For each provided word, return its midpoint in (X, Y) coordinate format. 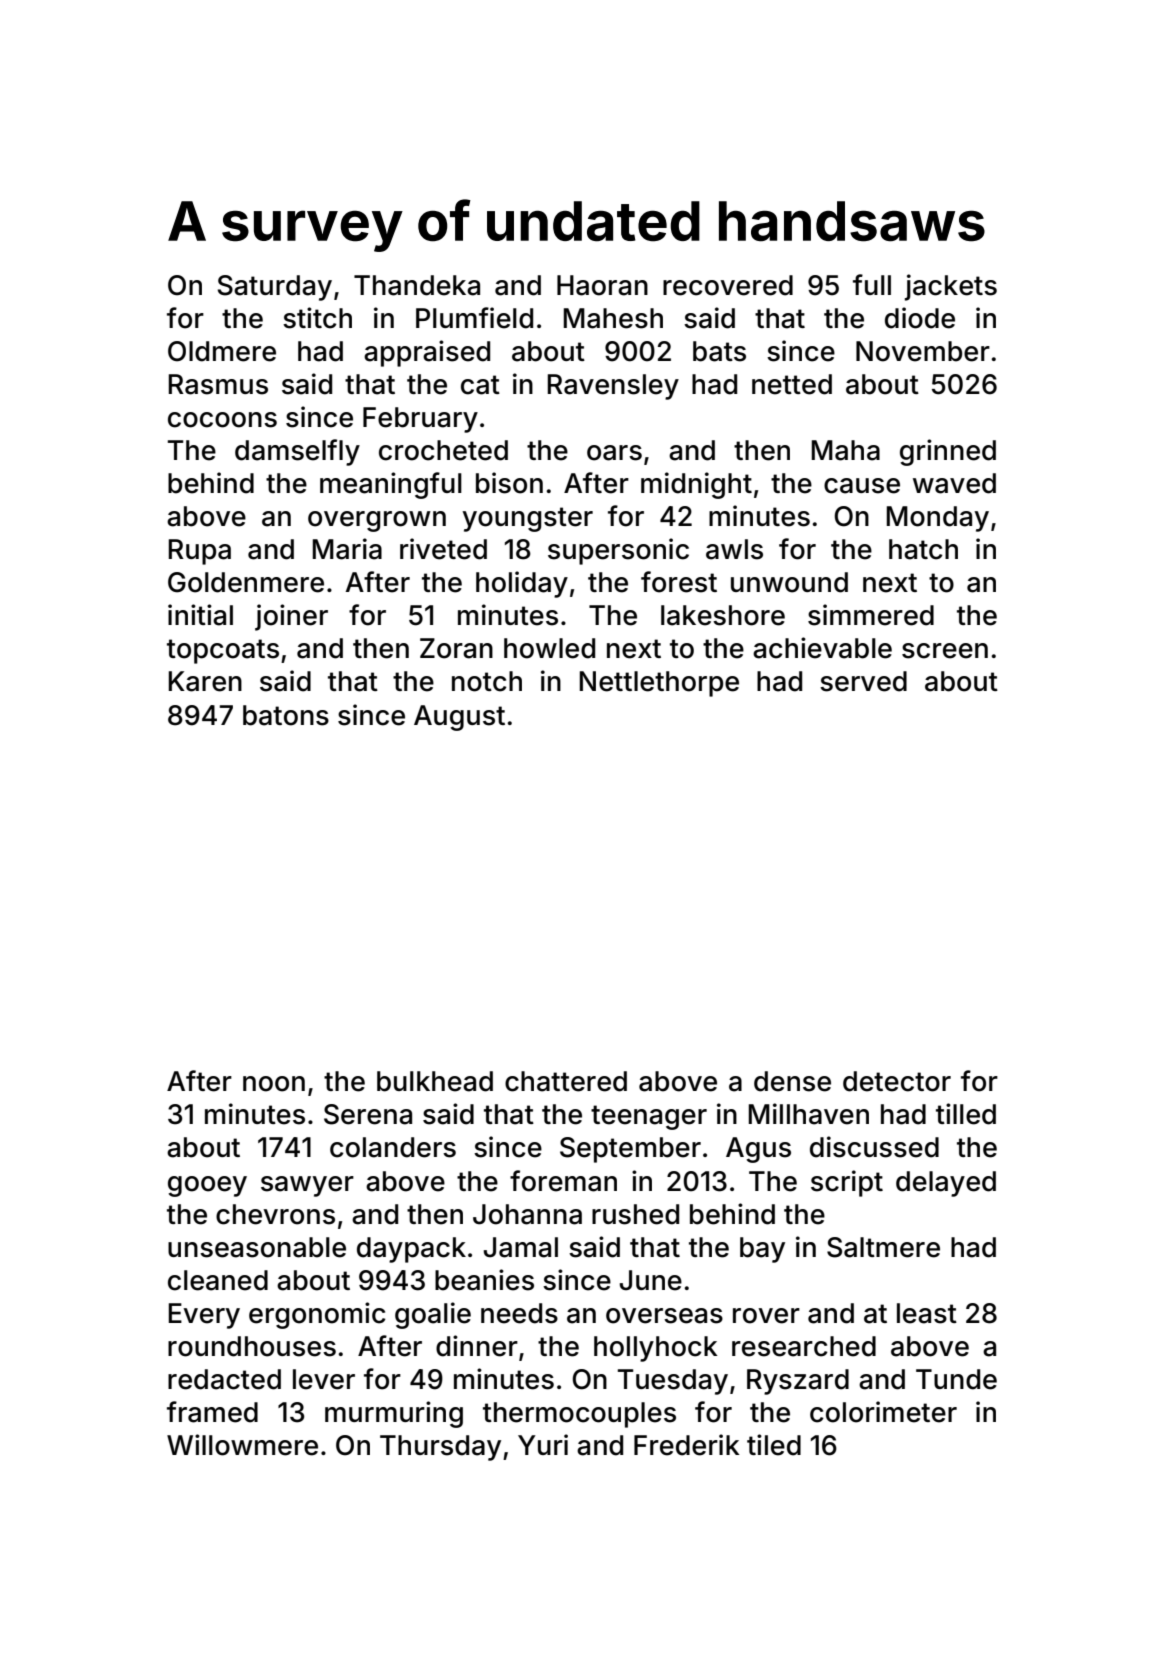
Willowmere (242, 1445)
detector (897, 1081)
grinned (948, 452)
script (847, 1183)
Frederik (687, 1445)
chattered (566, 1081)
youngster (527, 519)
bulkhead (435, 1081)
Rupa (200, 552)
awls (734, 549)
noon (274, 1084)
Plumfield (474, 318)
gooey (207, 1186)
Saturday (275, 288)
